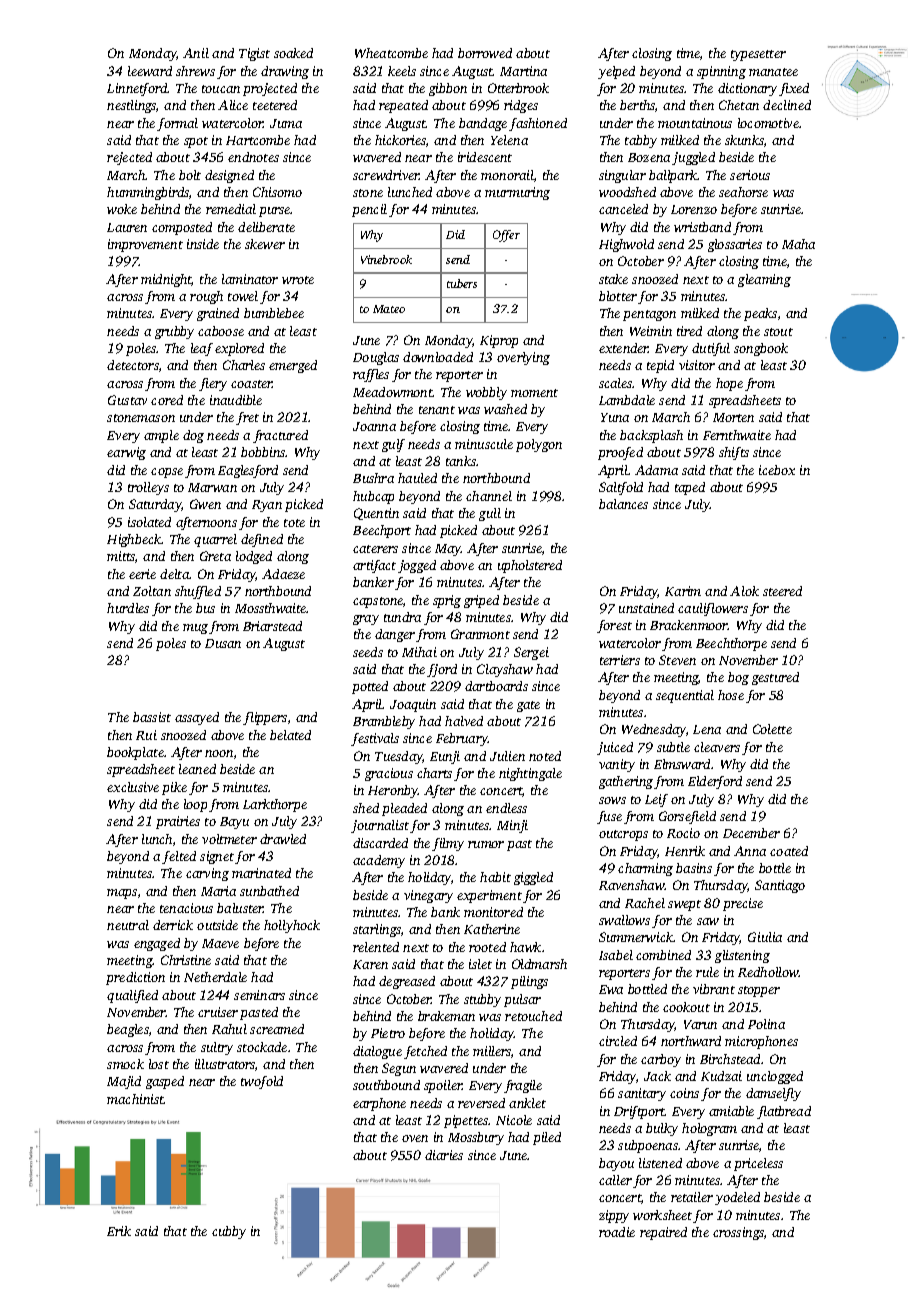 The image size is (924, 1308). Describe the element at coordinates (271, 608) in the screenshot. I see `Mossthwaite` at that location.
